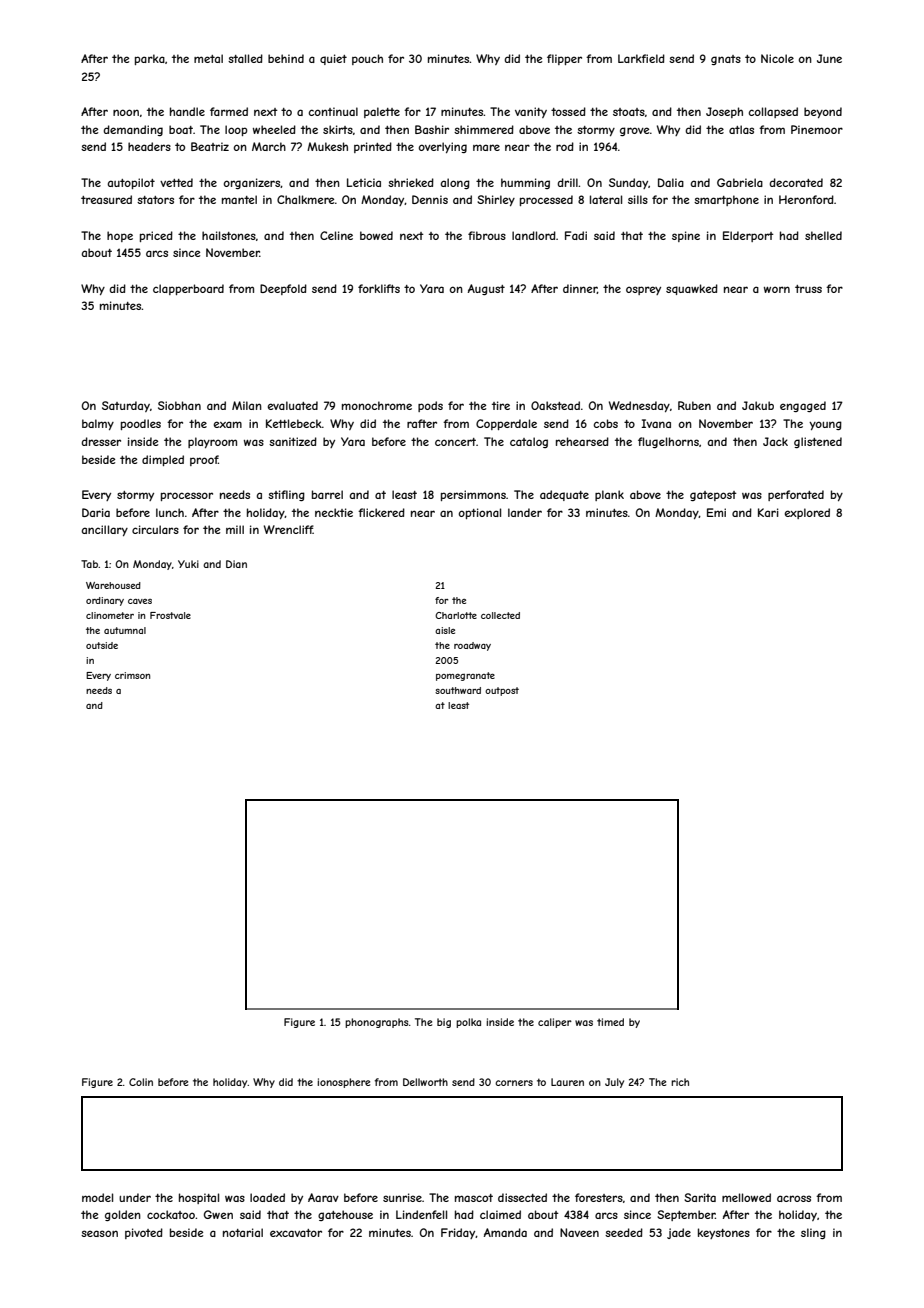 Image resolution: width=924 pixels, height=1308 pixels. I want to click on Emi, so click(716, 512).
